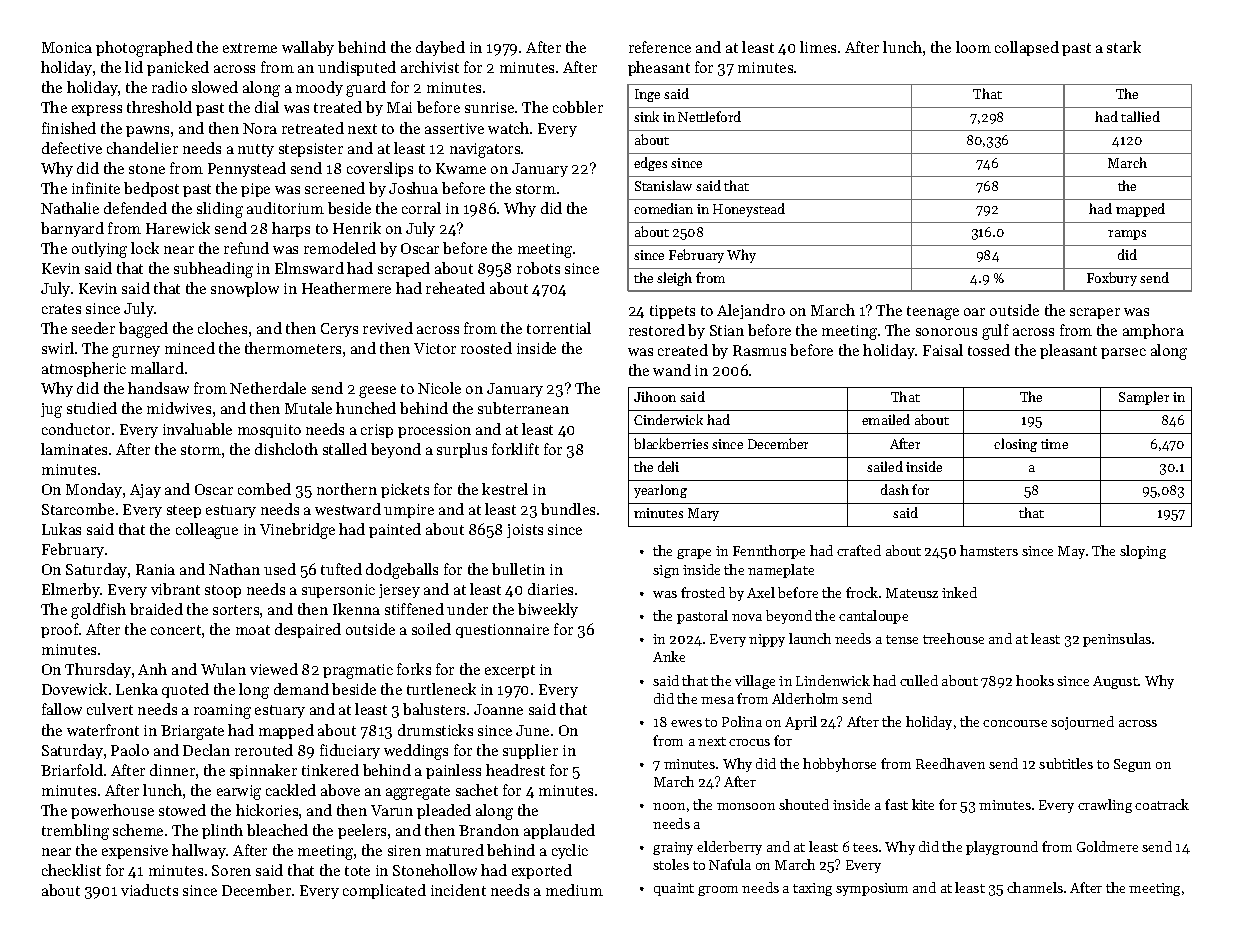 Image resolution: width=1233 pixels, height=952 pixels. What do you see at coordinates (67, 47) in the screenshot?
I see `Monica` at bounding box center [67, 47].
